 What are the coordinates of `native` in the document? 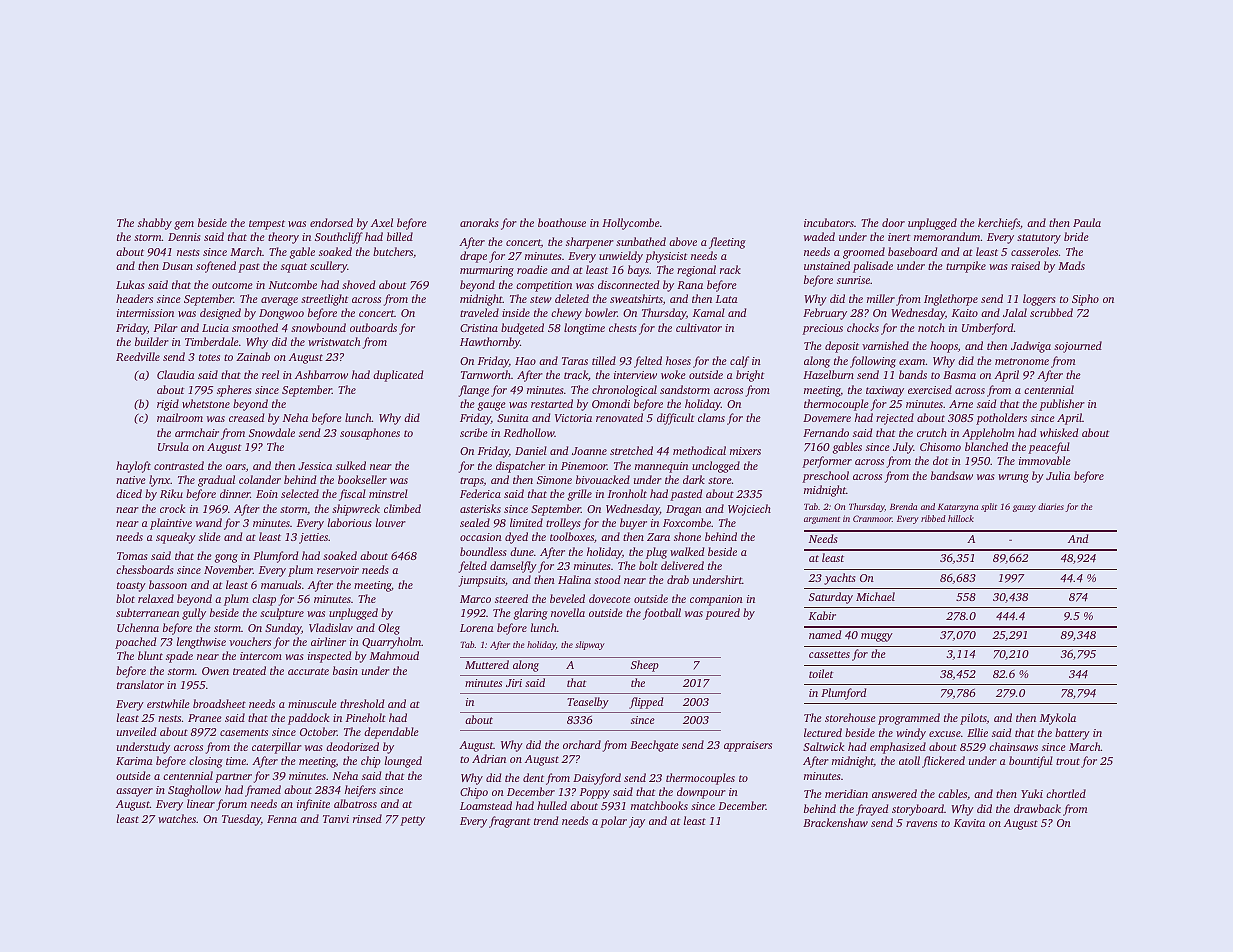 It's located at (131, 480).
